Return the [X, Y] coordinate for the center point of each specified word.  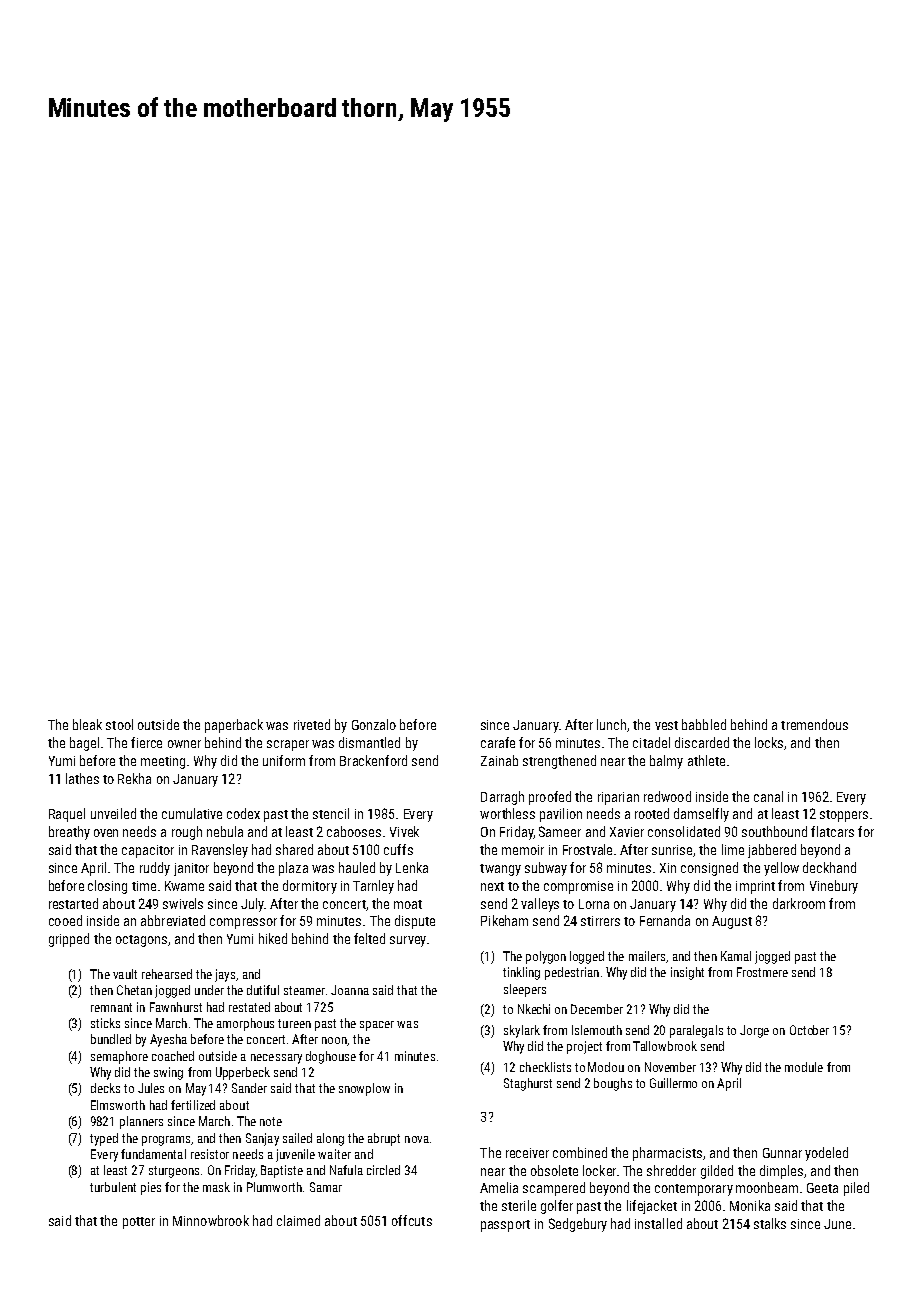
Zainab [499, 760]
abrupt [384, 1139]
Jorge [754, 1031]
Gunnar [782, 1153]
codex [243, 813]
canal [768, 796]
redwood [667, 796]
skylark [522, 1031]
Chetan [134, 990]
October [809, 1030]
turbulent [113, 1187]
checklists [545, 1067]
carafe [498, 742]
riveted [312, 724]
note [271, 1121]
